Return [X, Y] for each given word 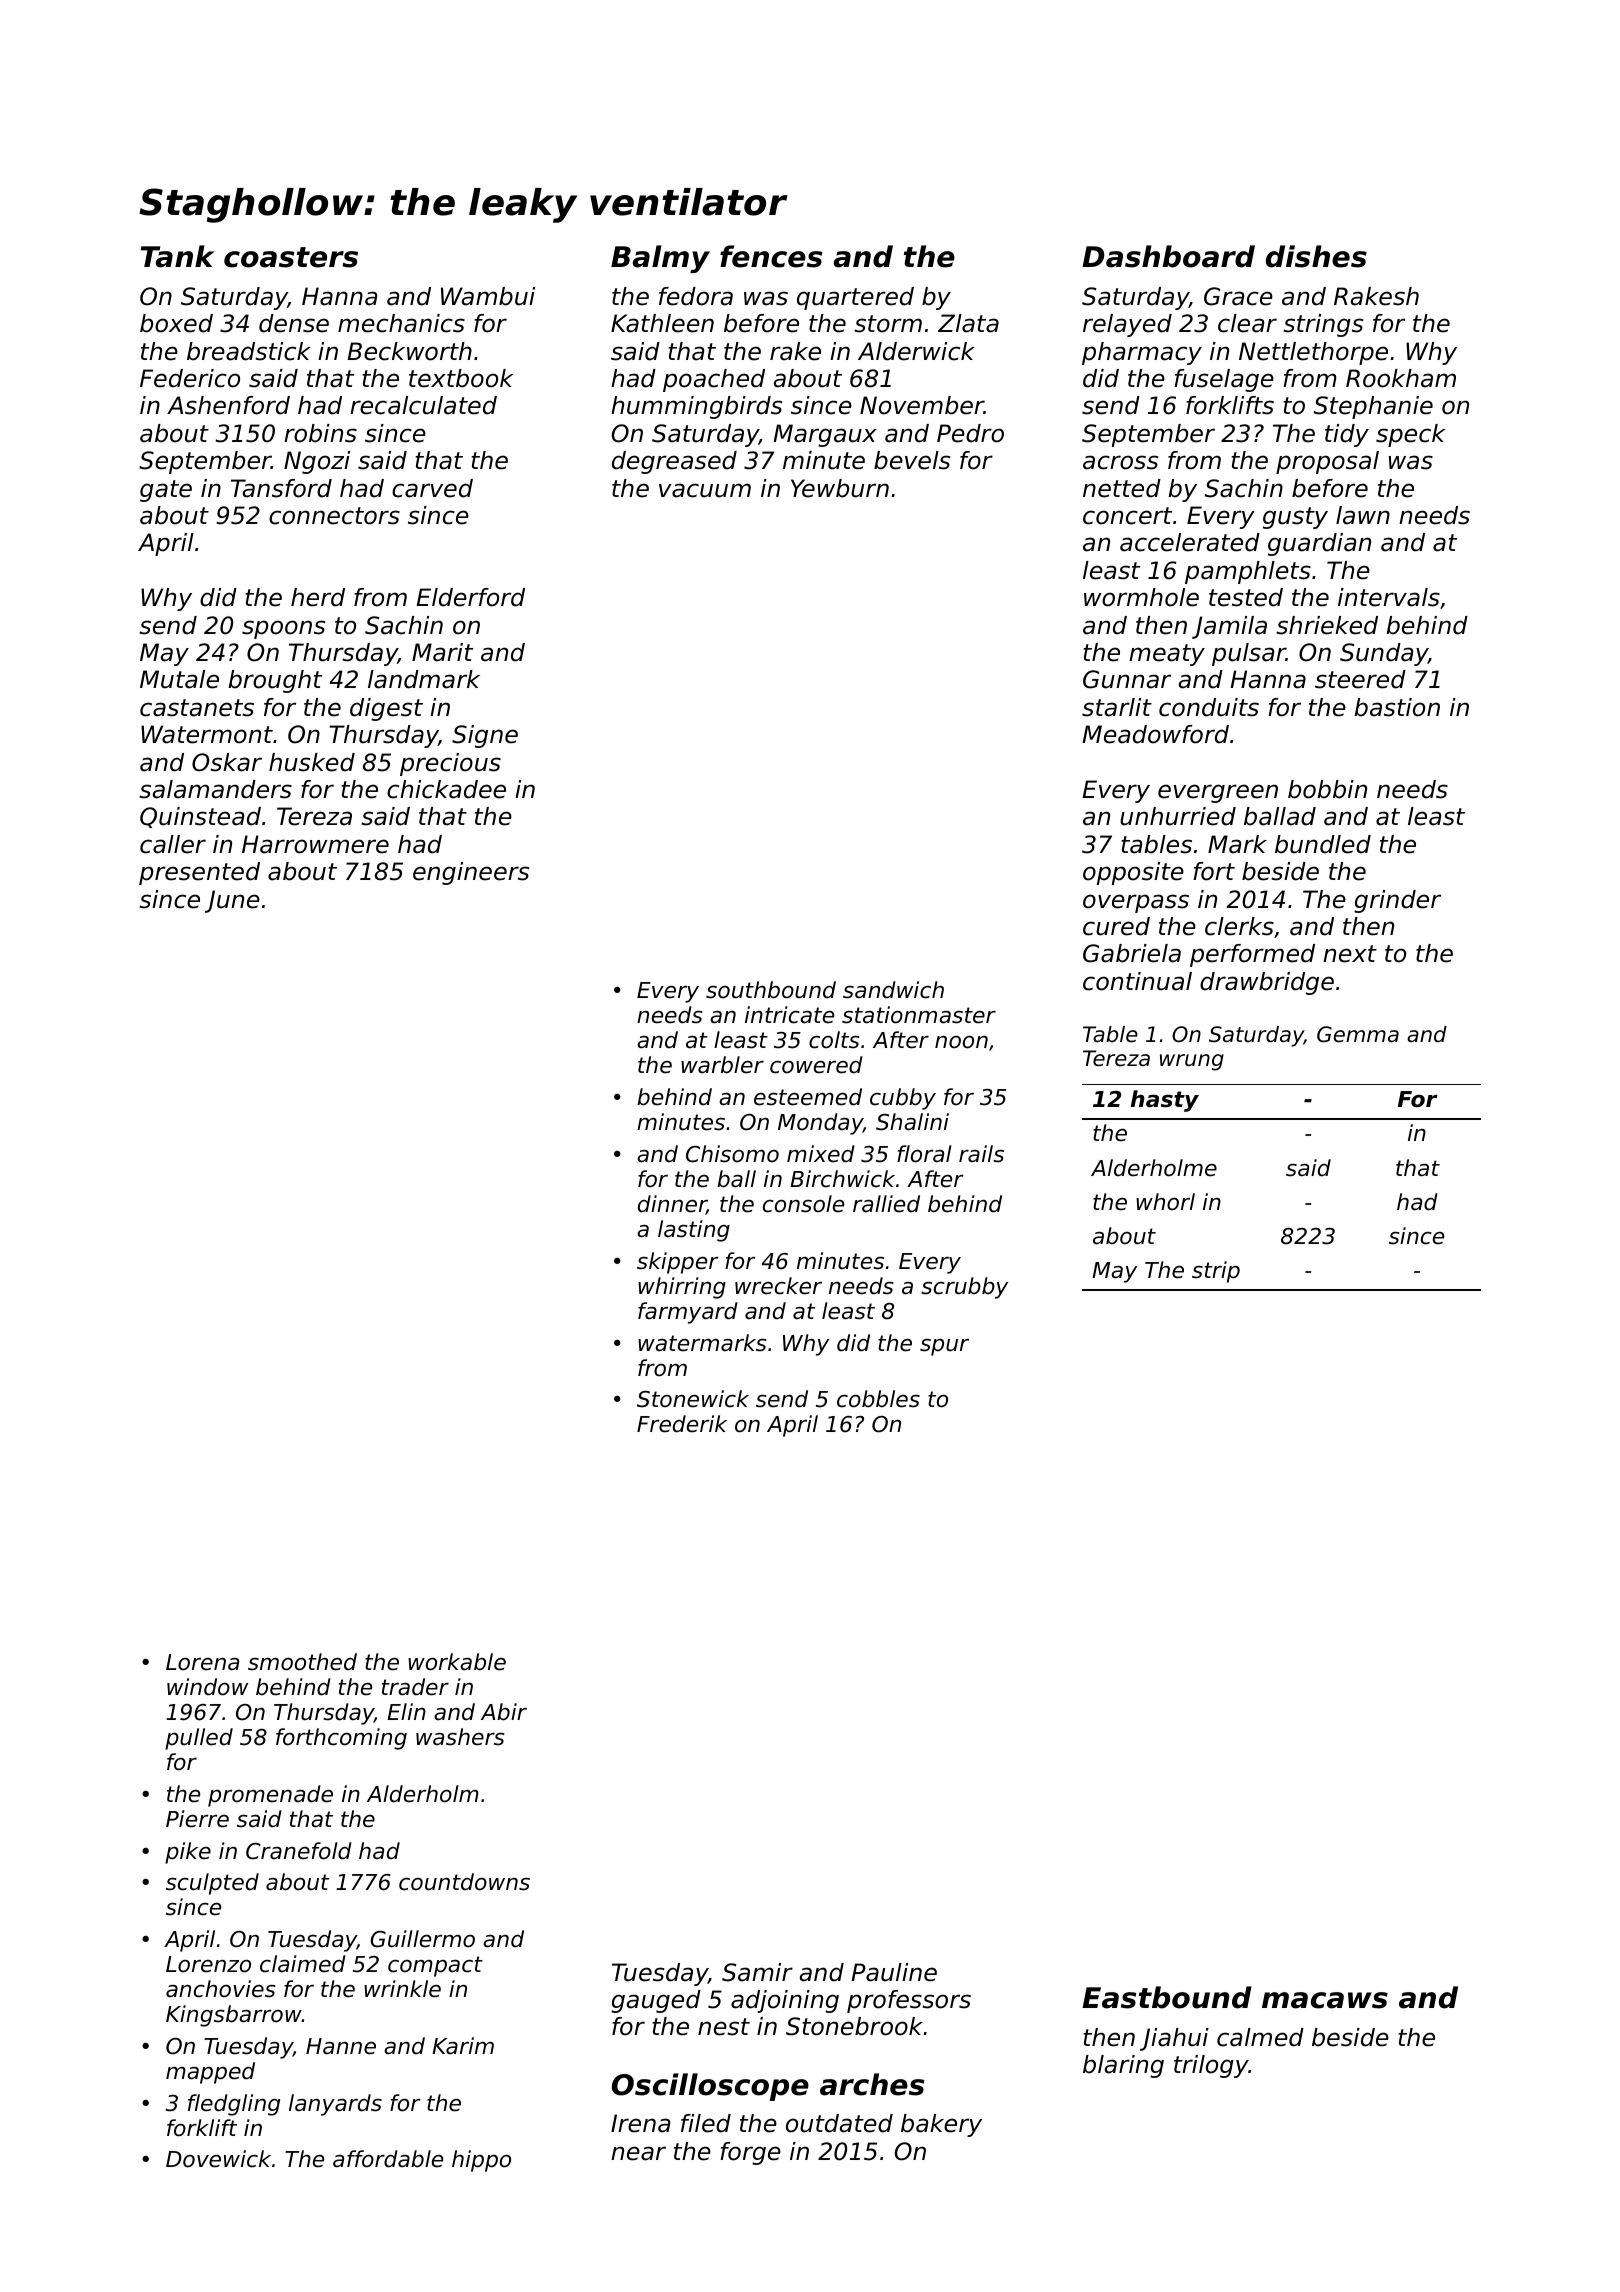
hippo [481, 2161]
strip [1216, 1272]
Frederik [682, 1424]
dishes [1316, 256]
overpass [1136, 903]
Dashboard [1168, 256]
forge [750, 2153]
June [232, 901]
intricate [789, 1015]
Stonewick [693, 1399]
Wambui [488, 296]
